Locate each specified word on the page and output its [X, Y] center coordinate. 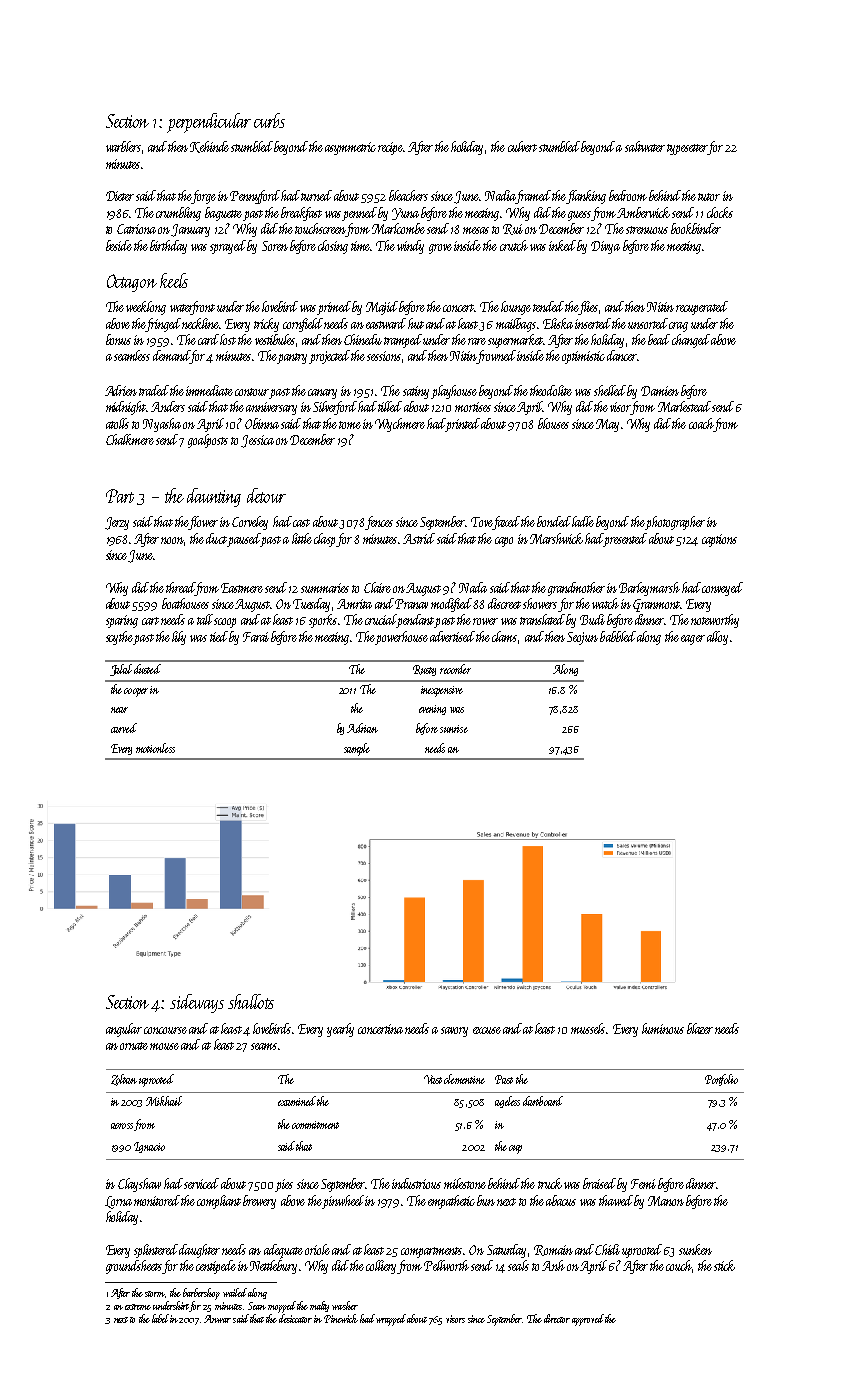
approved [588, 1320]
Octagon [132, 283]
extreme [138, 1307]
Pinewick [341, 1318]
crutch [514, 245]
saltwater [645, 146]
